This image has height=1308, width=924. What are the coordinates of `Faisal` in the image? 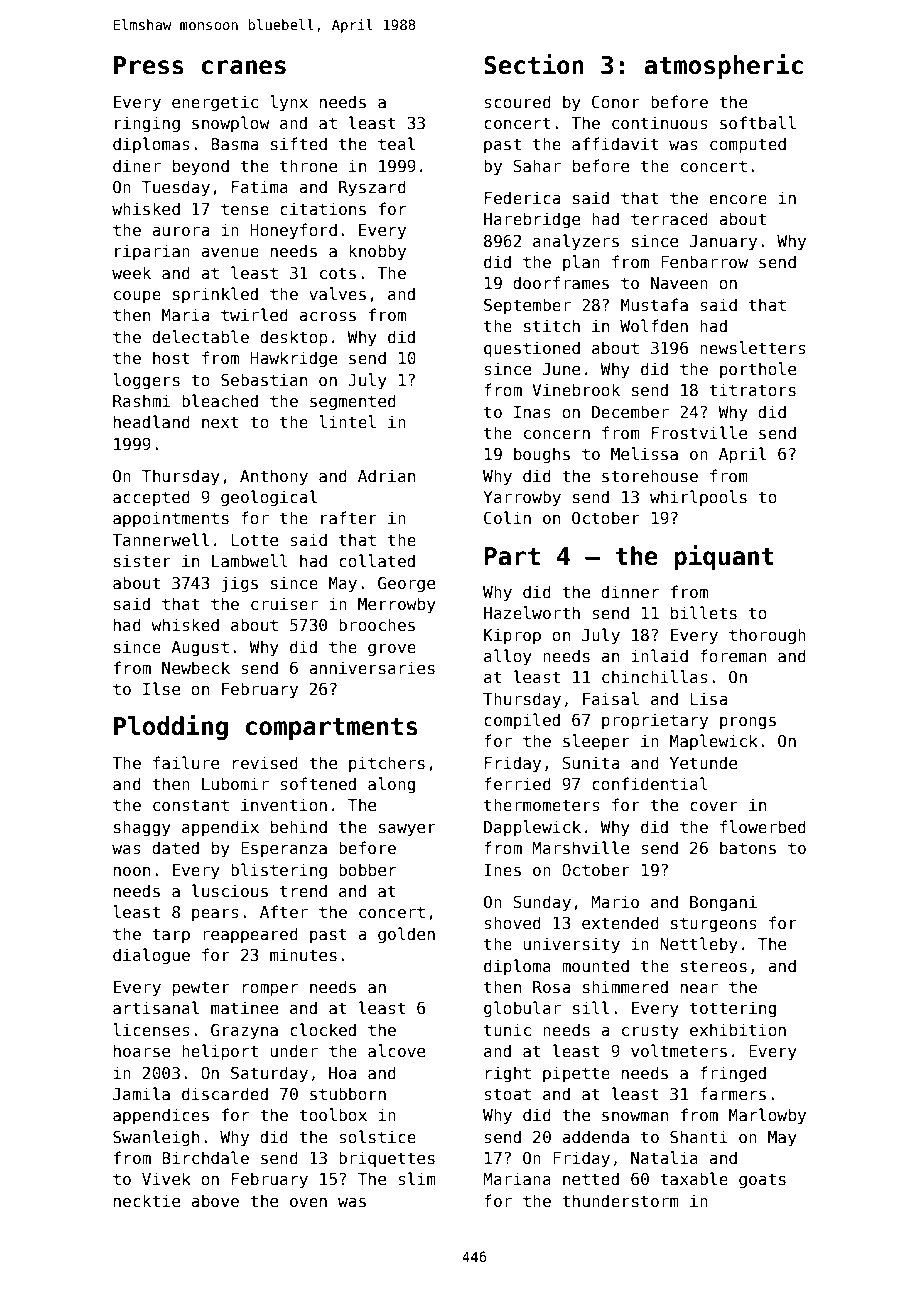 It's located at (611, 699).
